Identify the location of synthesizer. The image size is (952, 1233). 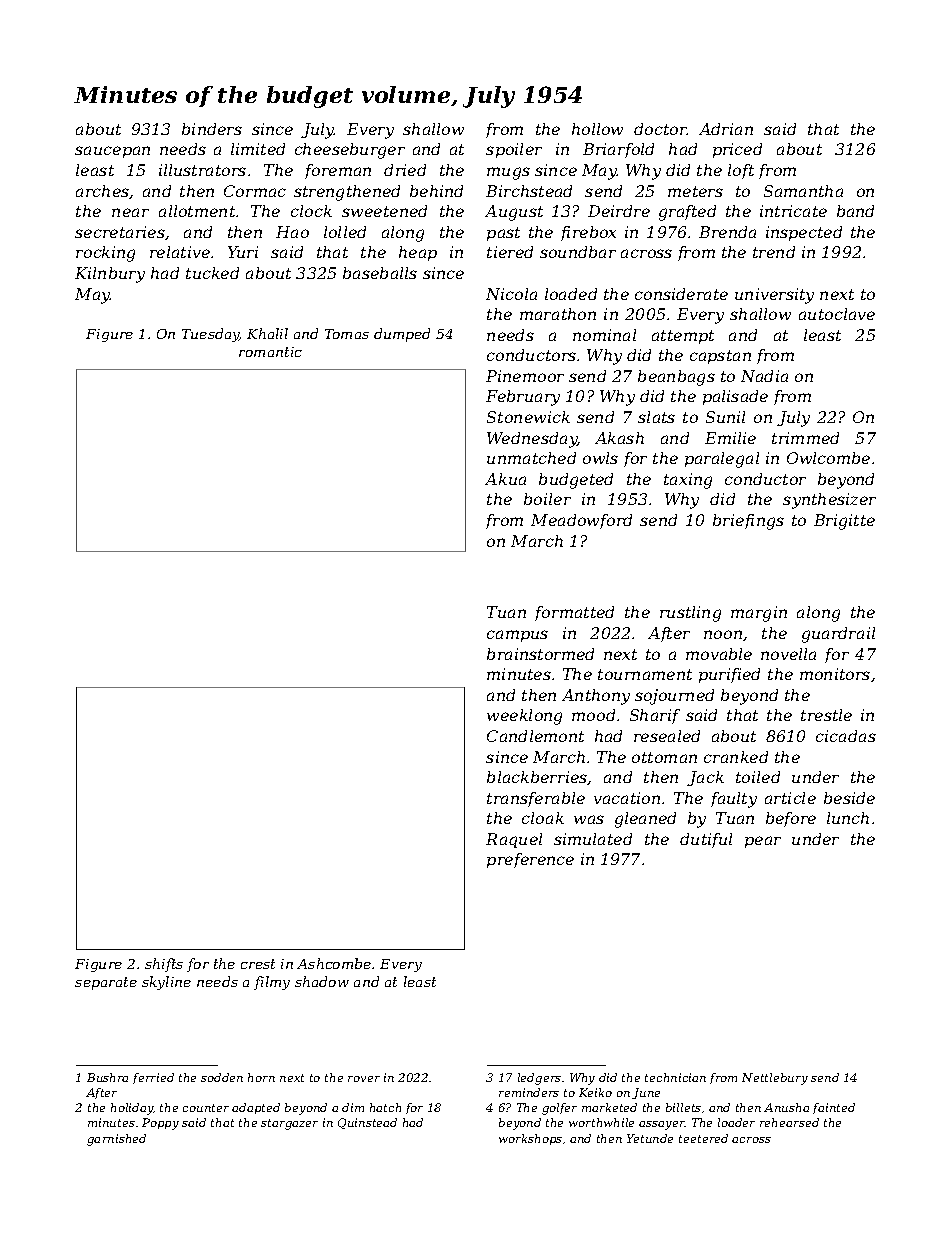
(829, 501).
